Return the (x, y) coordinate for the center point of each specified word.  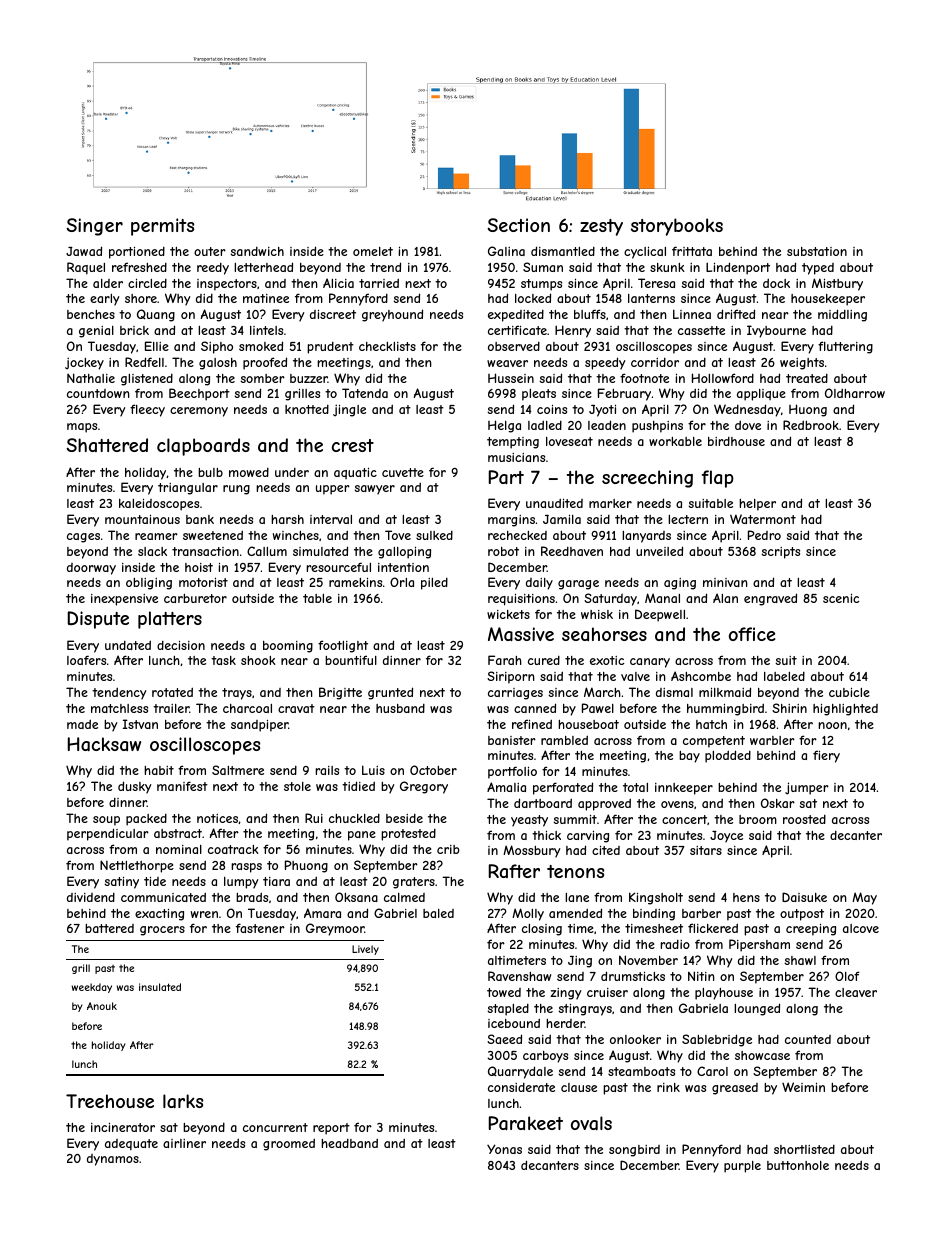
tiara (276, 881)
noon (832, 725)
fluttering (845, 347)
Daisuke (804, 897)
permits (162, 227)
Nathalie (91, 378)
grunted (390, 693)
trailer (171, 708)
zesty (601, 227)
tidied (358, 786)
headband (349, 1143)
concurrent (275, 1127)
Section (518, 225)
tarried (379, 283)
